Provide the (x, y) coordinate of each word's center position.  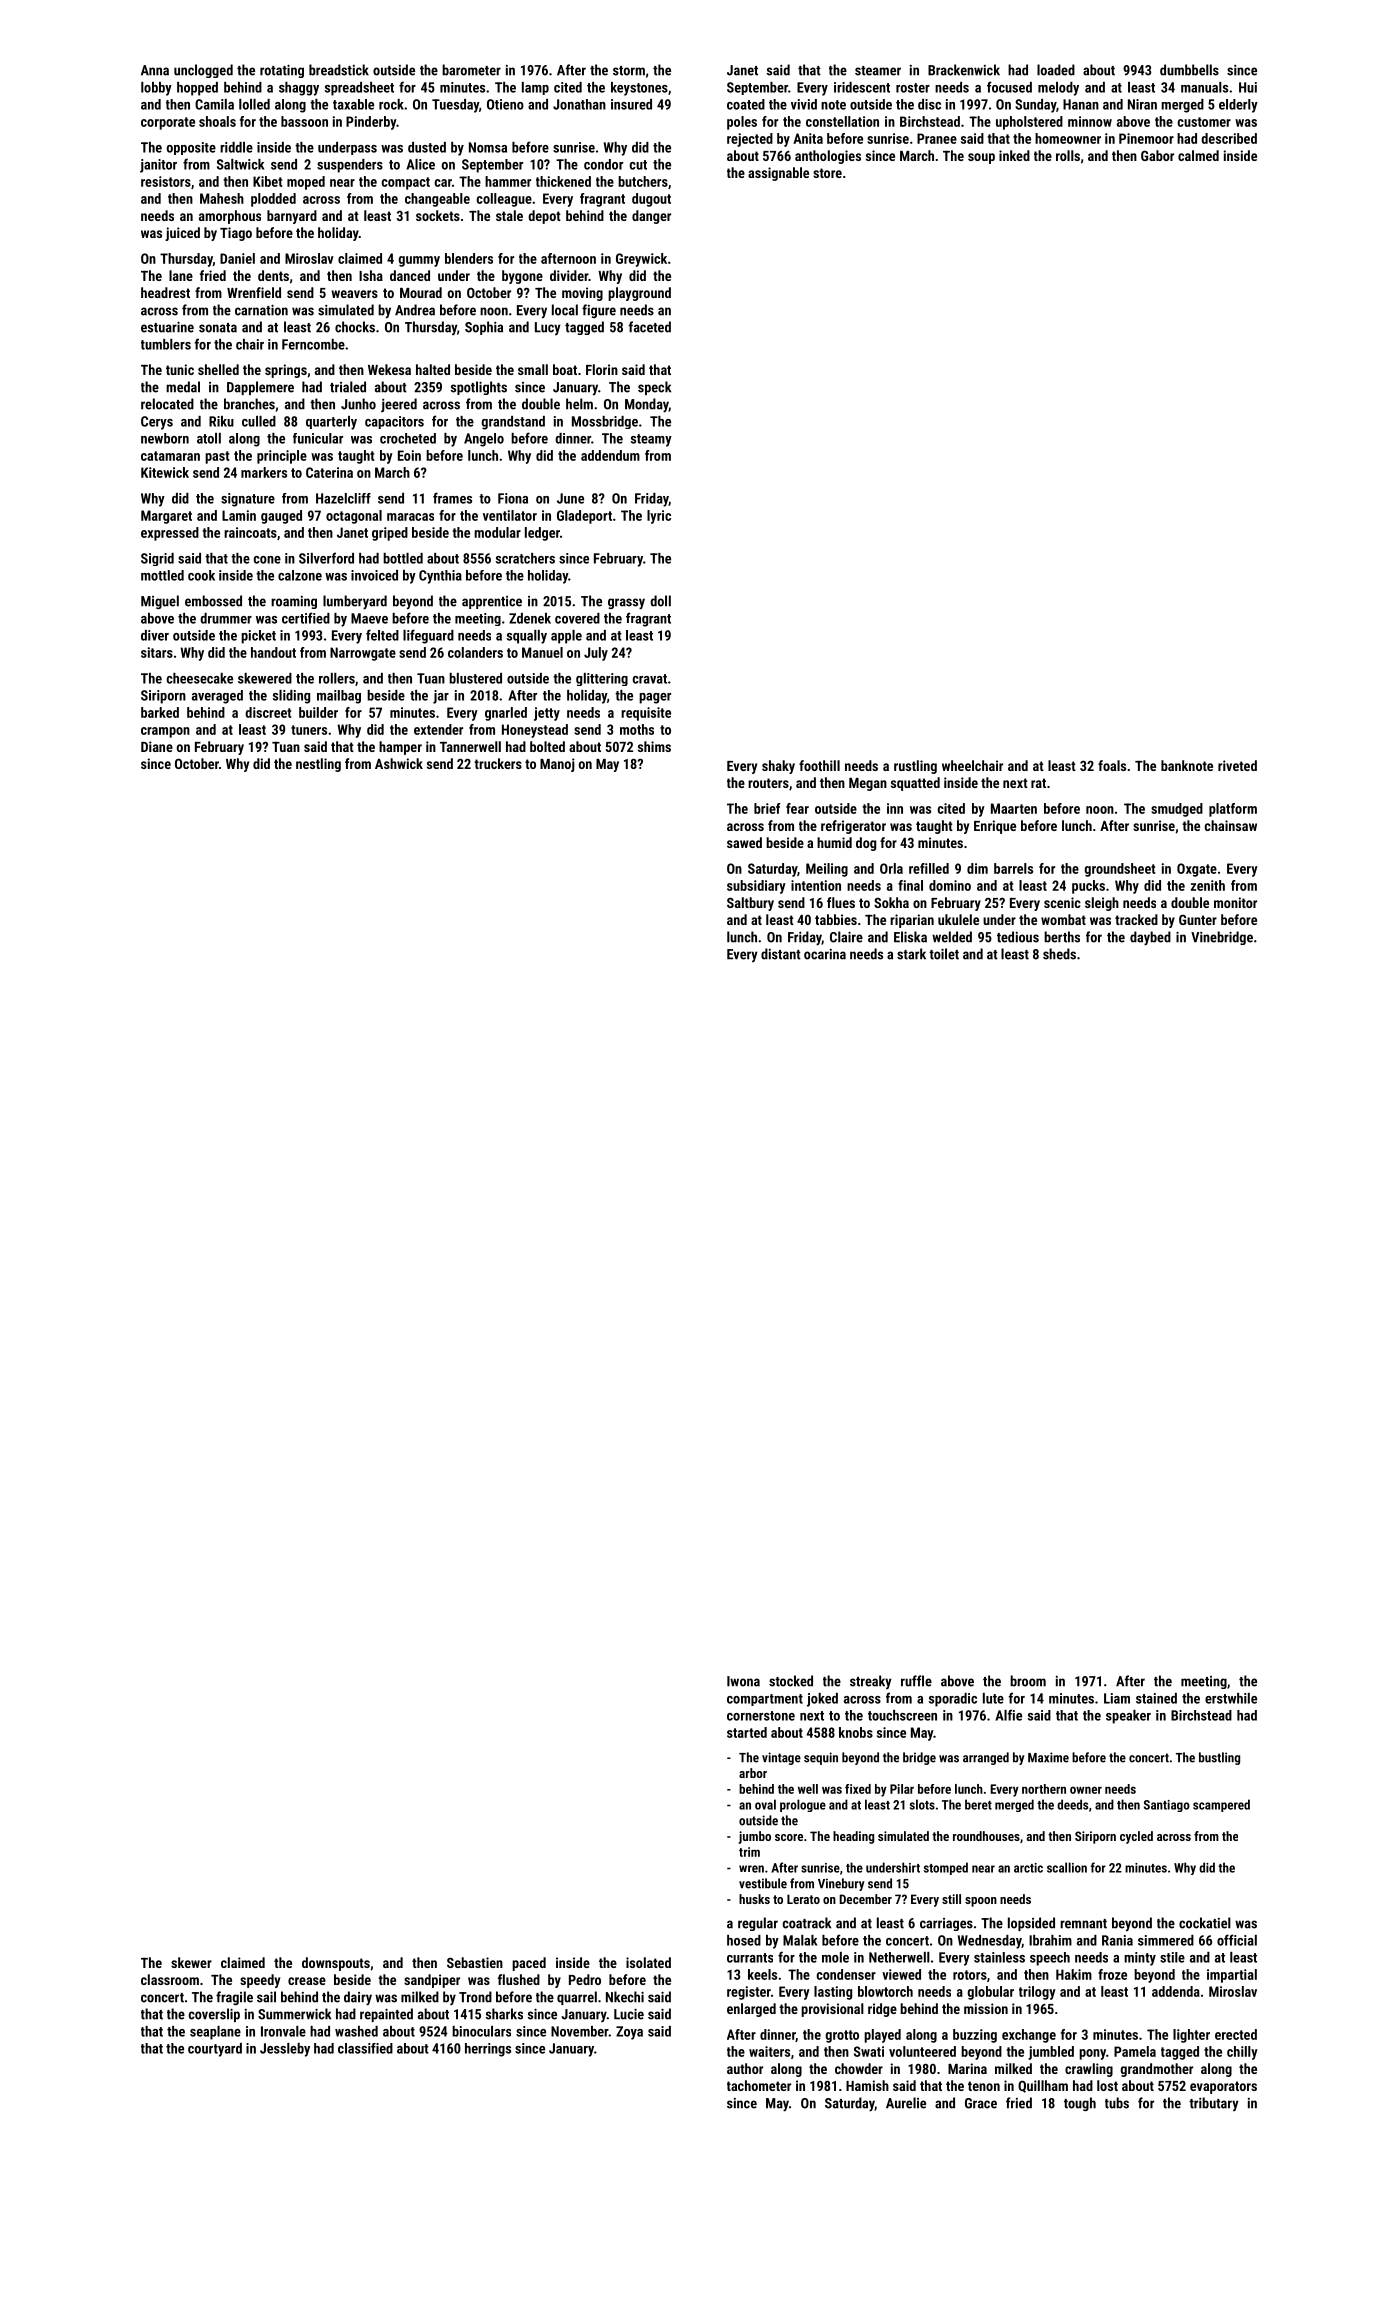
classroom (170, 1979)
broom (1028, 1681)
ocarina (825, 954)
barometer (471, 70)
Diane (157, 746)
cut (638, 165)
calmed (1198, 155)
